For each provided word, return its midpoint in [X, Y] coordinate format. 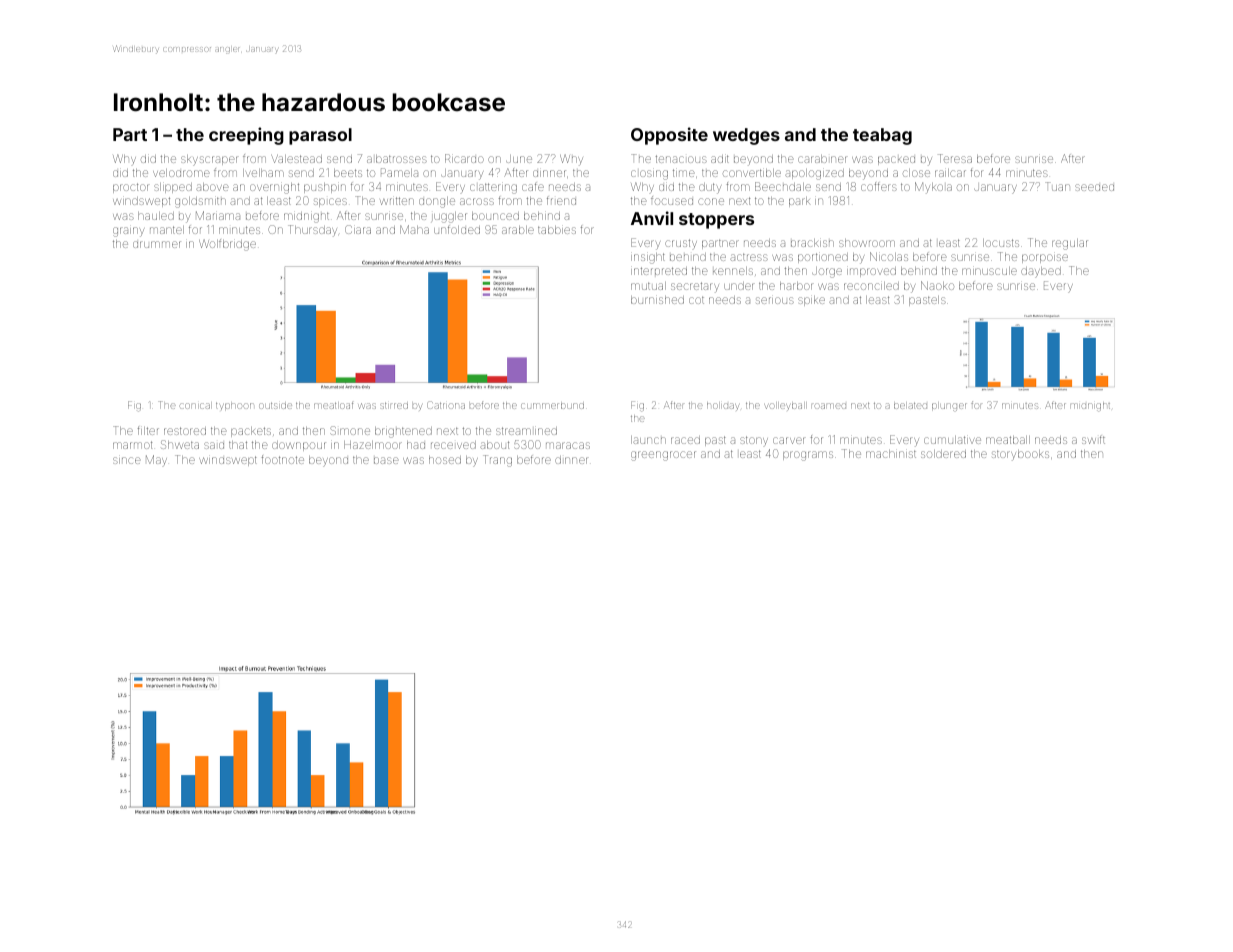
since [126, 460]
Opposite [669, 136]
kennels [733, 271]
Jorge [827, 272]
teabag [882, 136]
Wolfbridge [227, 245]
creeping [246, 136]
